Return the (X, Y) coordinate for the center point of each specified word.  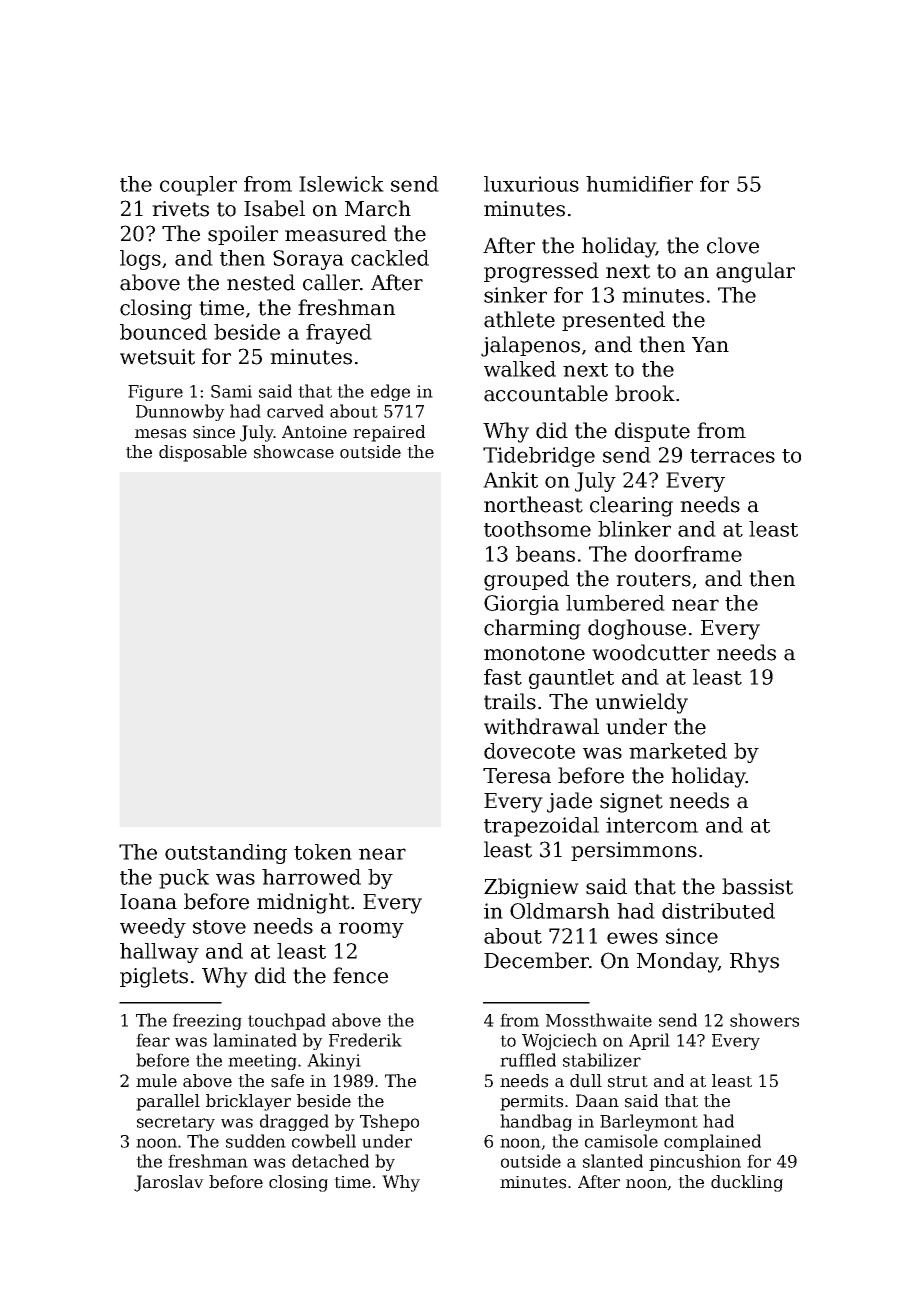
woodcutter (651, 652)
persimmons (634, 851)
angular (755, 272)
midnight (303, 903)
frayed (339, 334)
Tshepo (389, 1122)
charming (532, 629)
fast (503, 677)
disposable (203, 453)
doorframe (688, 554)
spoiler (243, 235)
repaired (389, 433)
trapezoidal (541, 827)
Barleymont (649, 1122)
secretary (176, 1123)
